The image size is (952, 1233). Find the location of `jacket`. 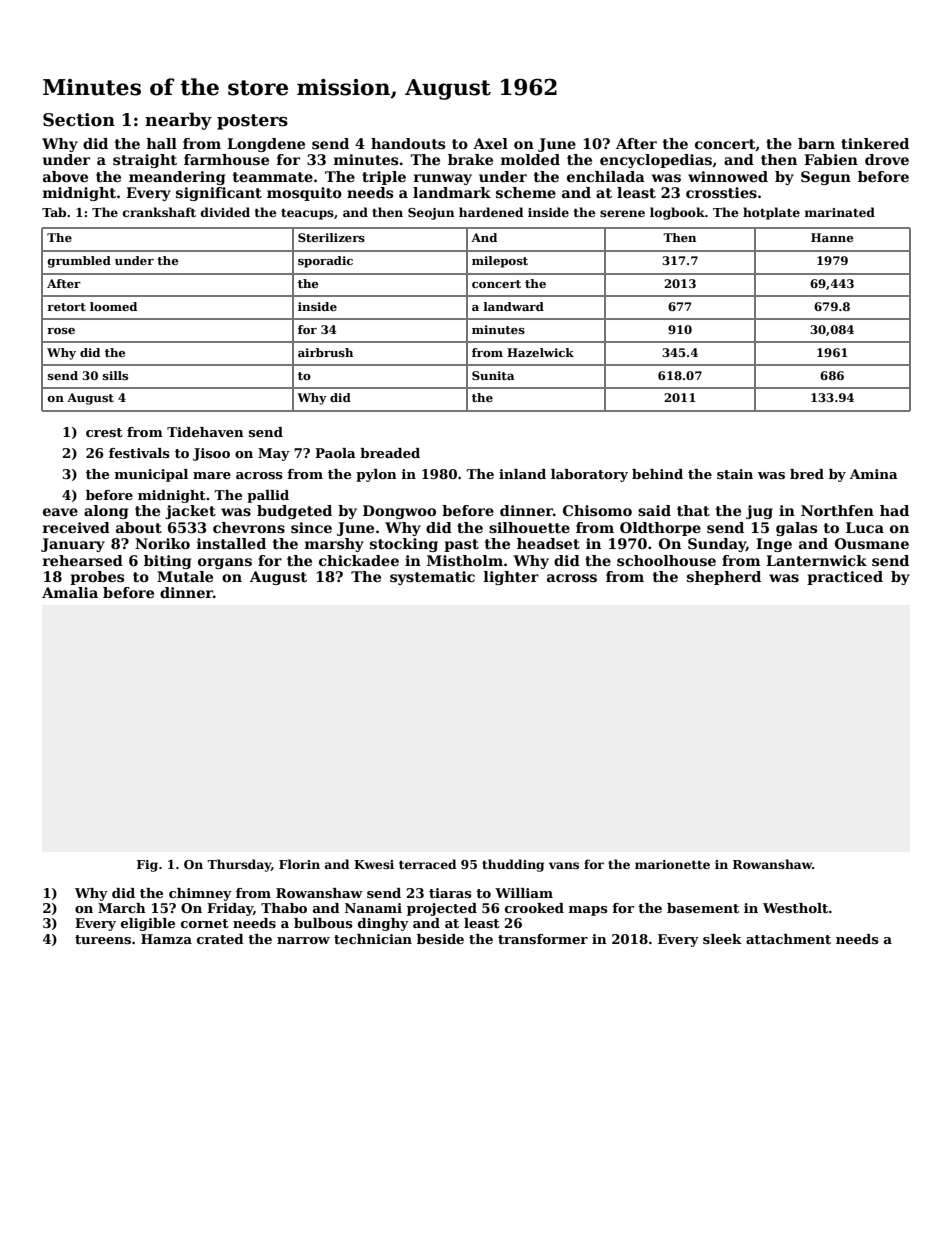

jacket is located at coordinates (190, 512).
